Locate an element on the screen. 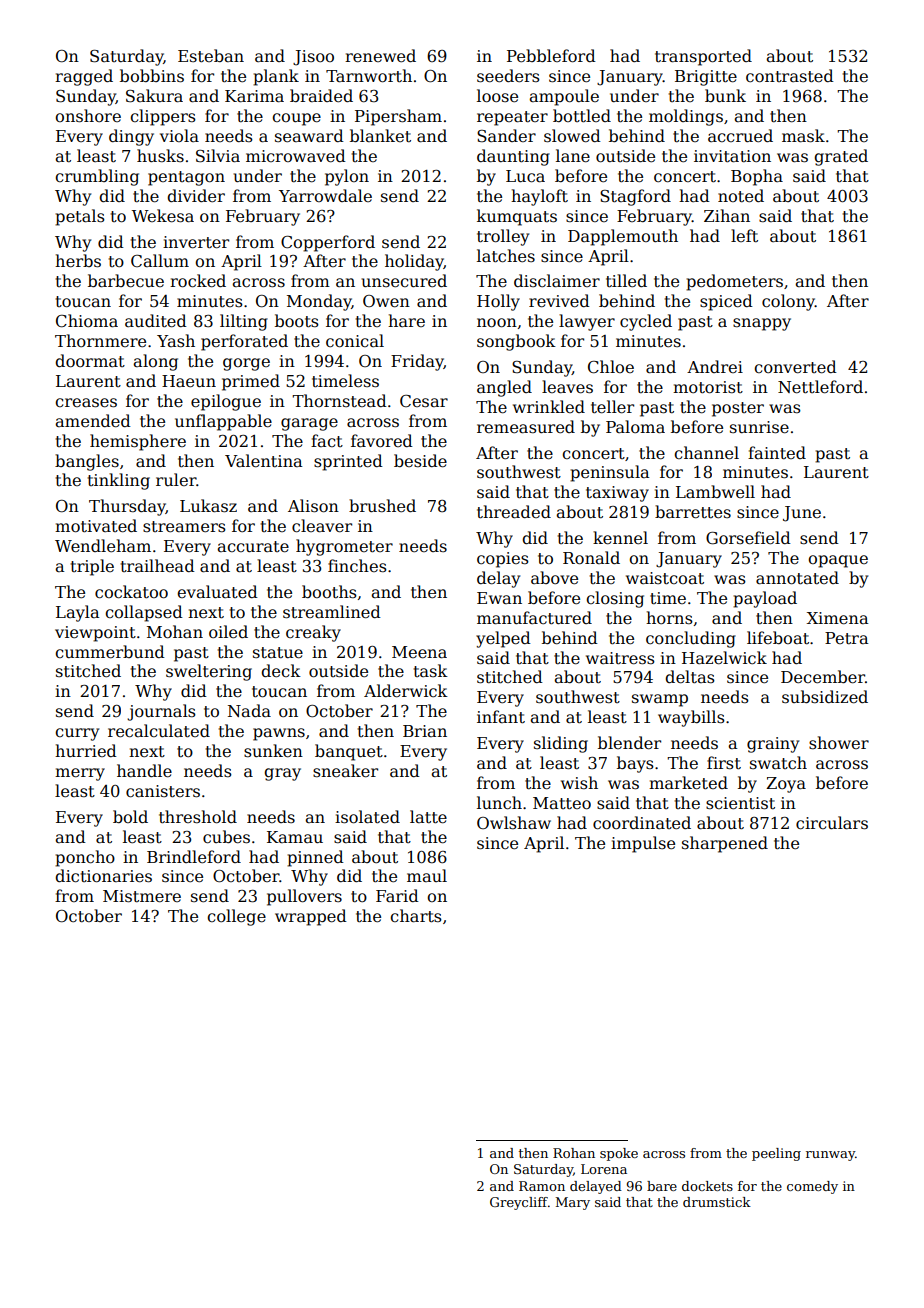  Mary is located at coordinates (573, 1203).
